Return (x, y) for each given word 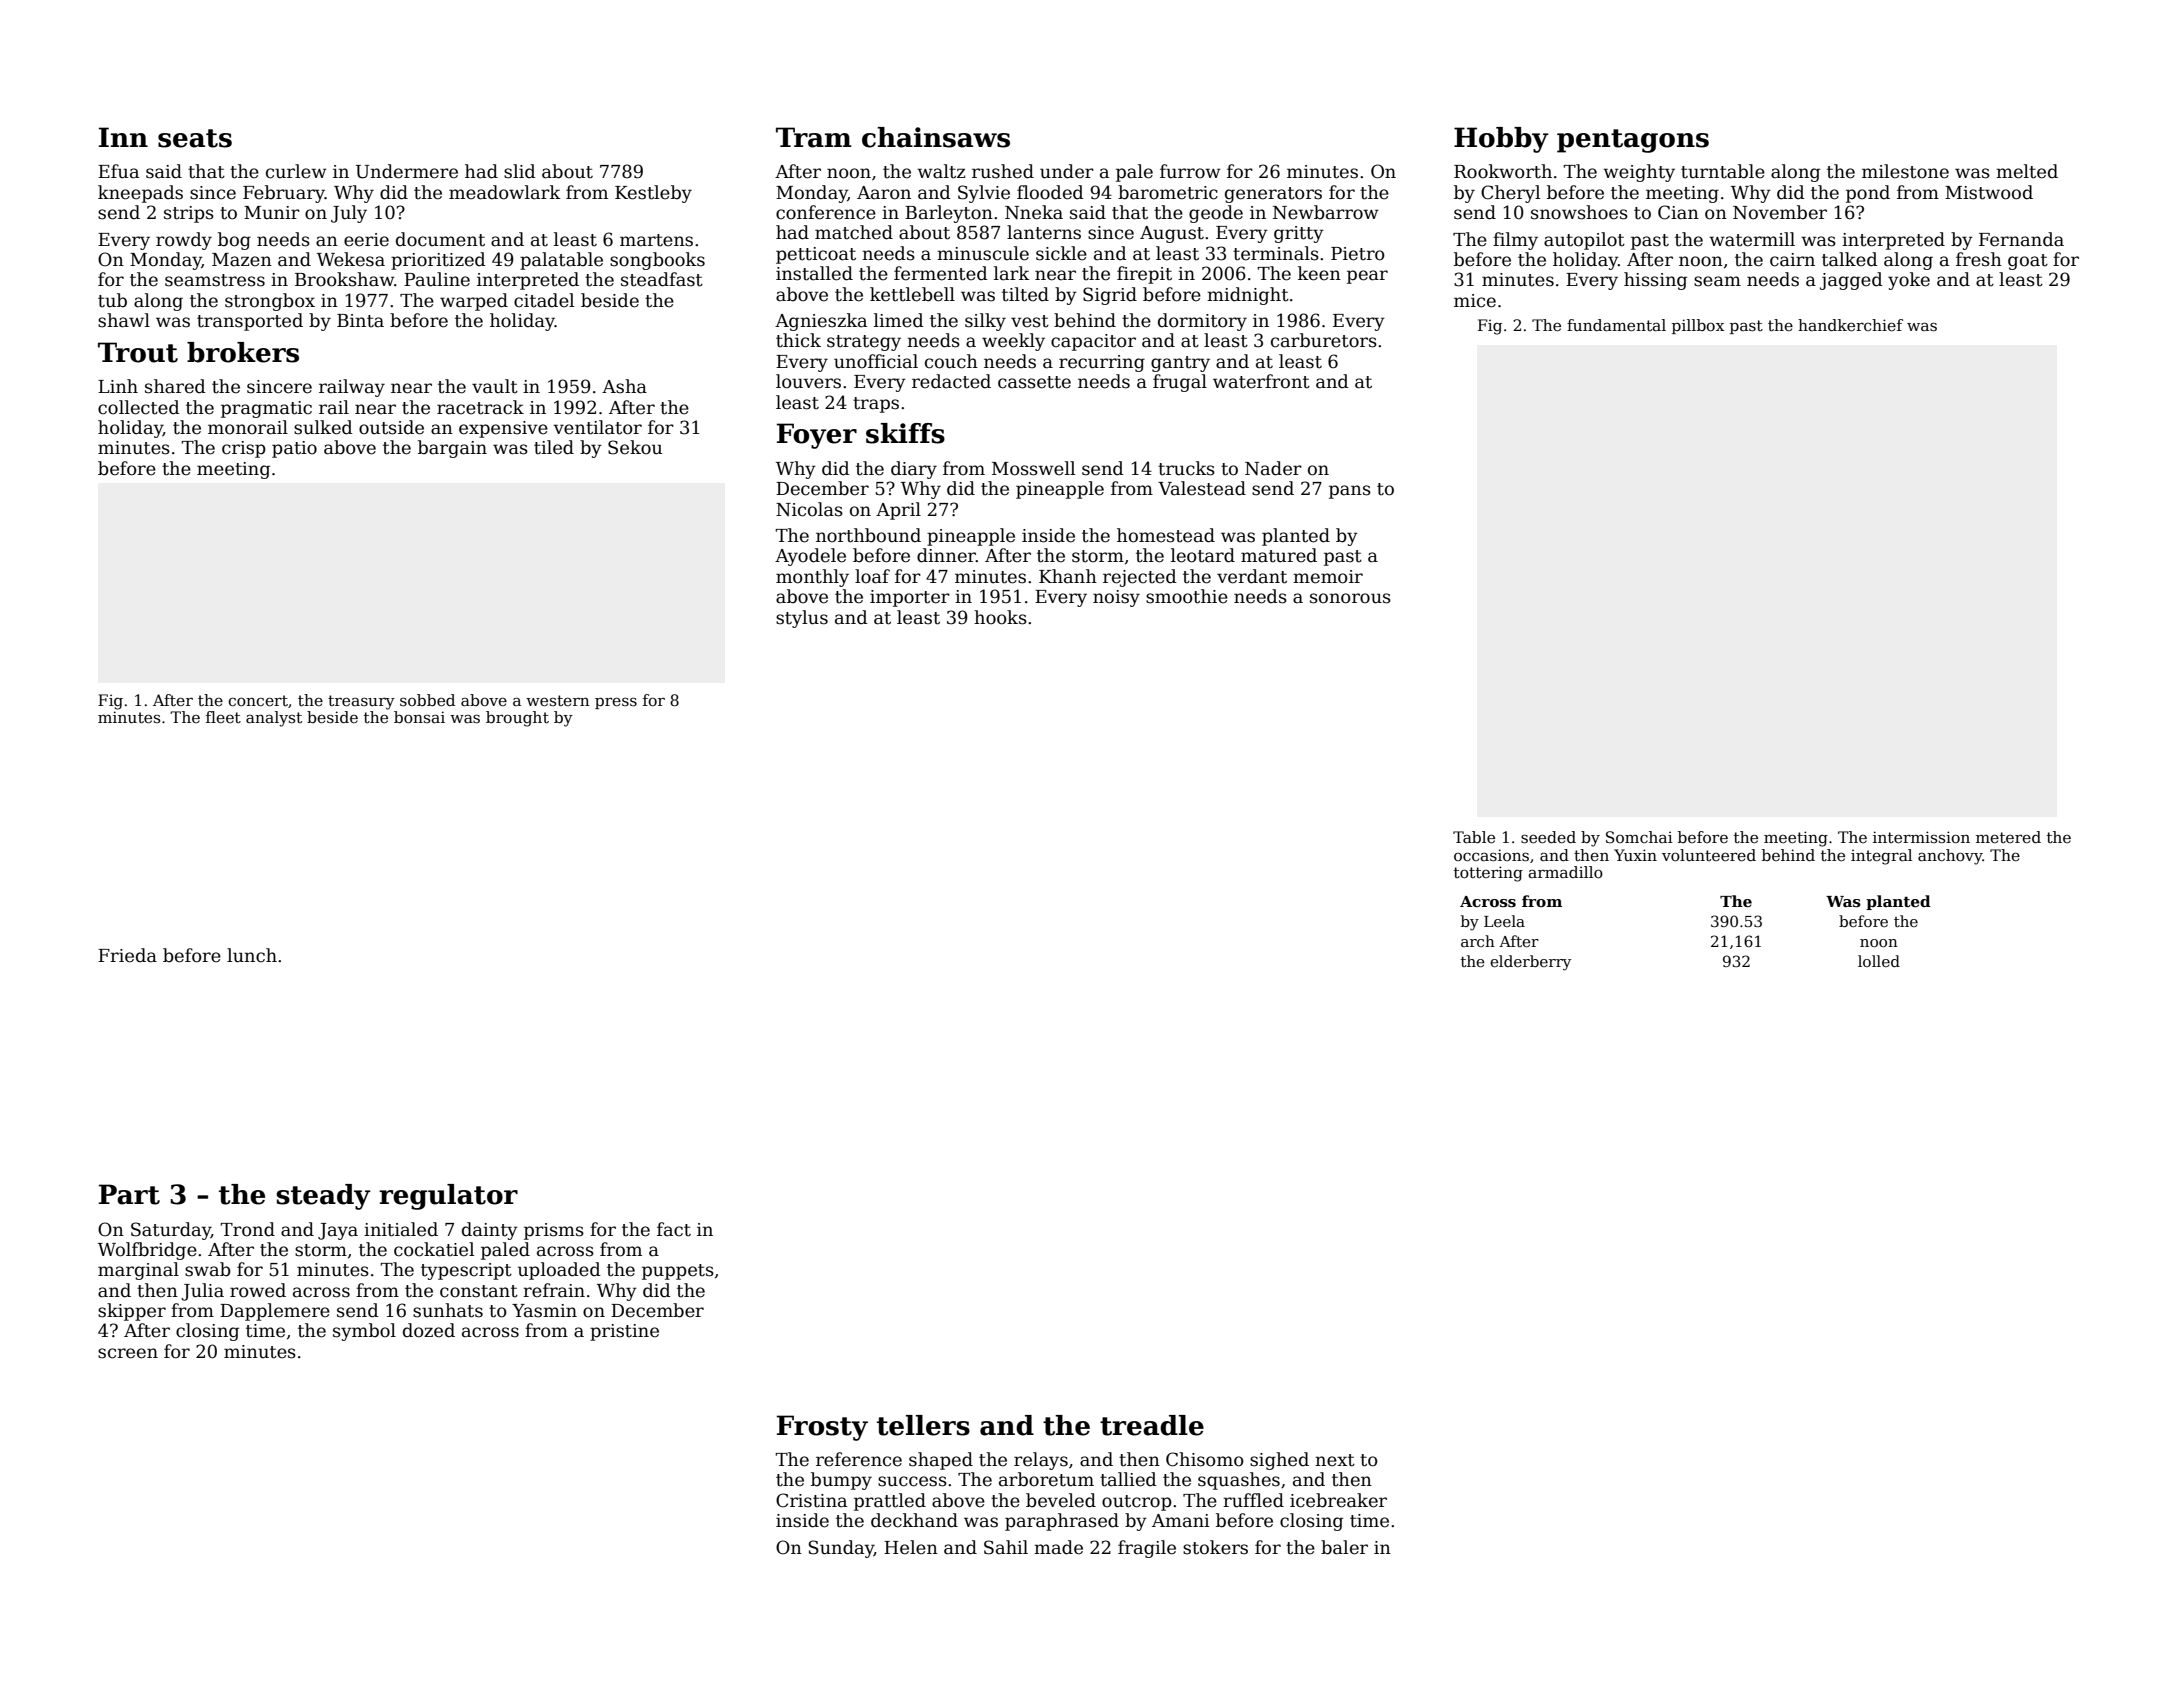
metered (2008, 837)
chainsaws (936, 137)
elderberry (1530, 963)
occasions (1491, 855)
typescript (466, 1271)
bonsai (419, 717)
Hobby (1501, 140)
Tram (814, 137)
